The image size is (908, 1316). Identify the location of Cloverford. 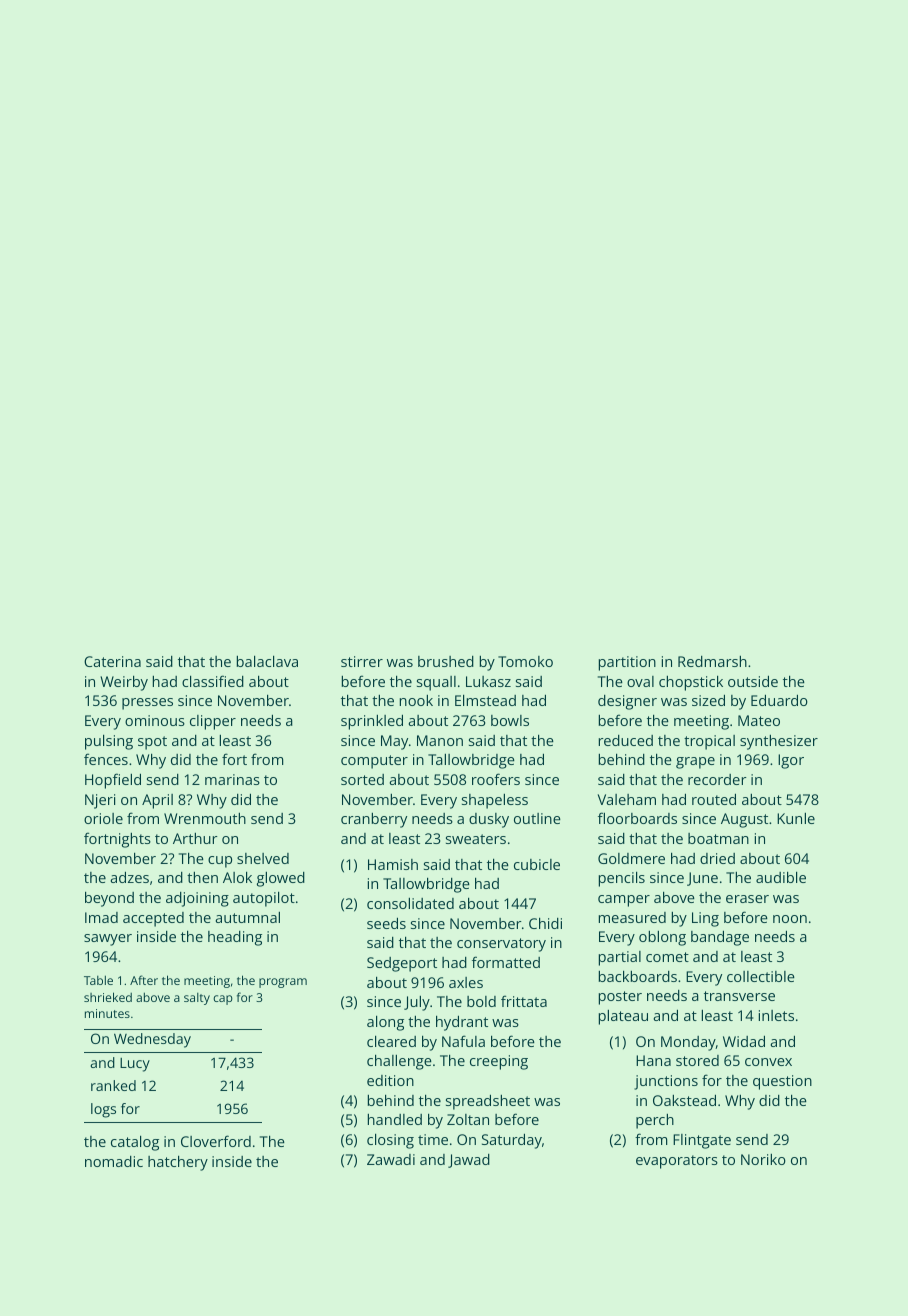
(216, 1141).
